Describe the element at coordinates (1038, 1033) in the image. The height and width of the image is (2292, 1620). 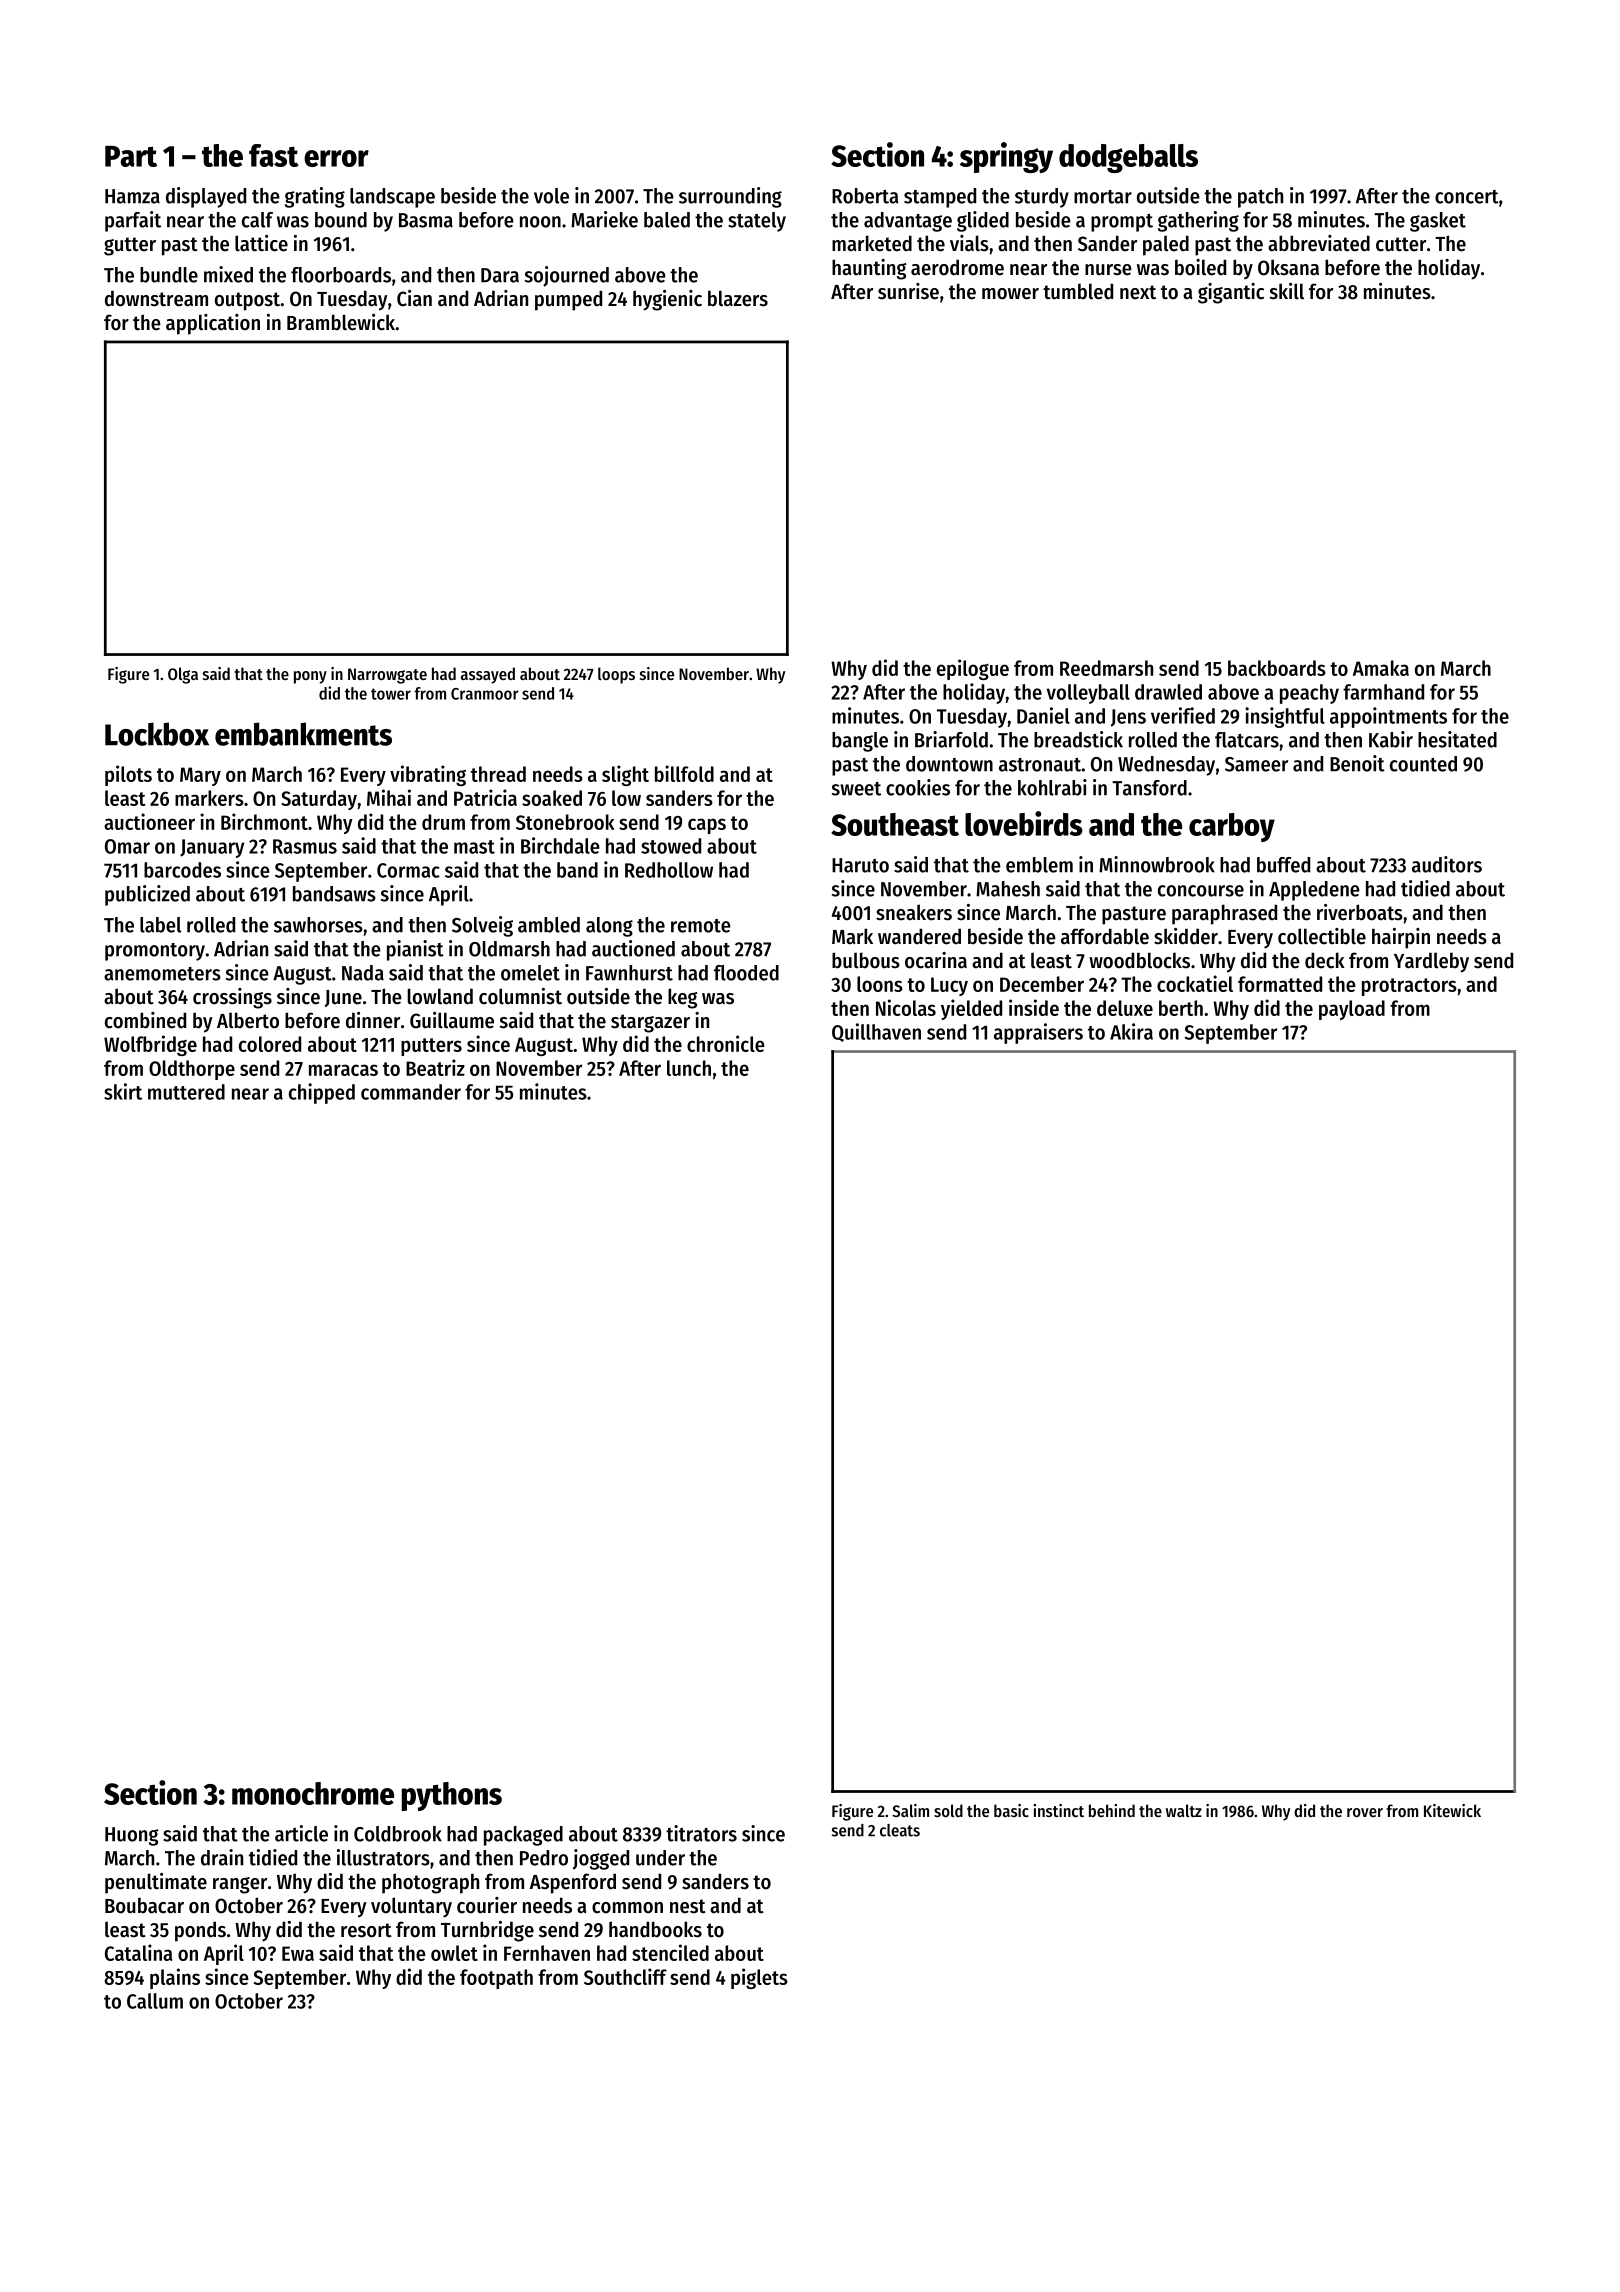
I see `appraisers` at that location.
